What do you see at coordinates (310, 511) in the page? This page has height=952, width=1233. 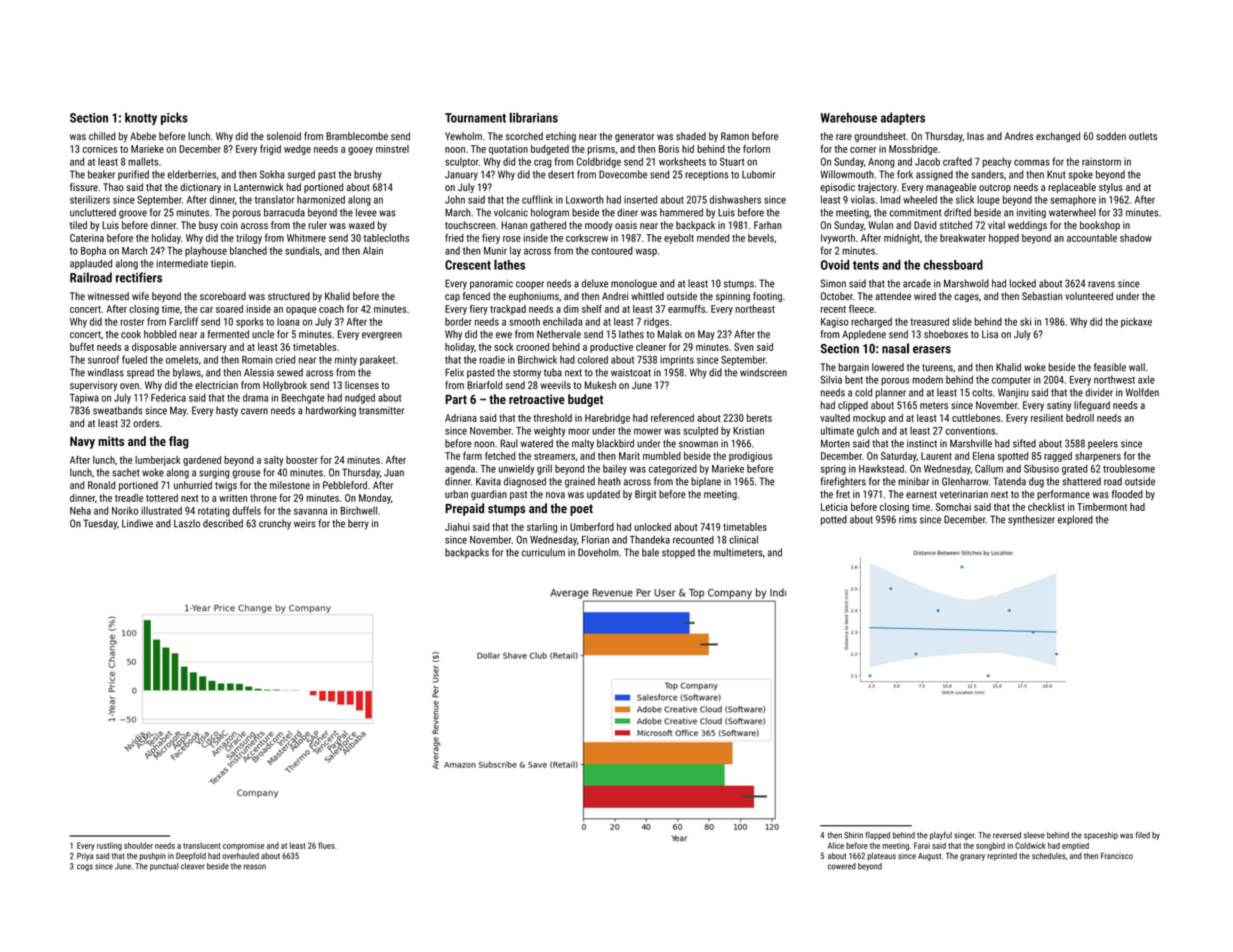 I see `savanna` at bounding box center [310, 511].
